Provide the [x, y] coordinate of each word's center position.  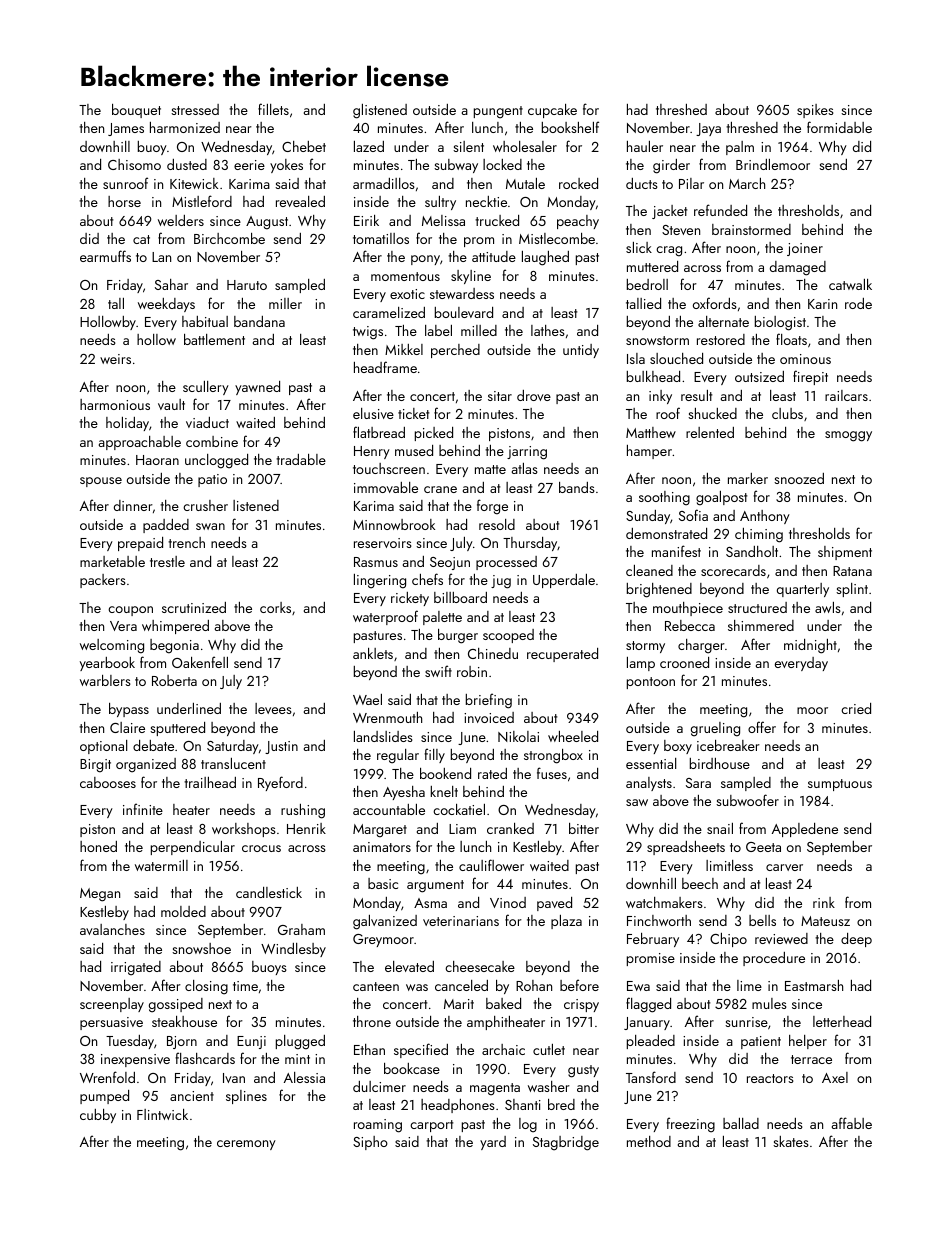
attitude [494, 256]
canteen [376, 986]
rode [858, 303]
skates [791, 1141]
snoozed [799, 478]
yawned [257, 388]
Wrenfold [107, 1077]
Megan [100, 895]
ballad [741, 1123]
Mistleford [202, 201]
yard [493, 1143]
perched [455, 351]
